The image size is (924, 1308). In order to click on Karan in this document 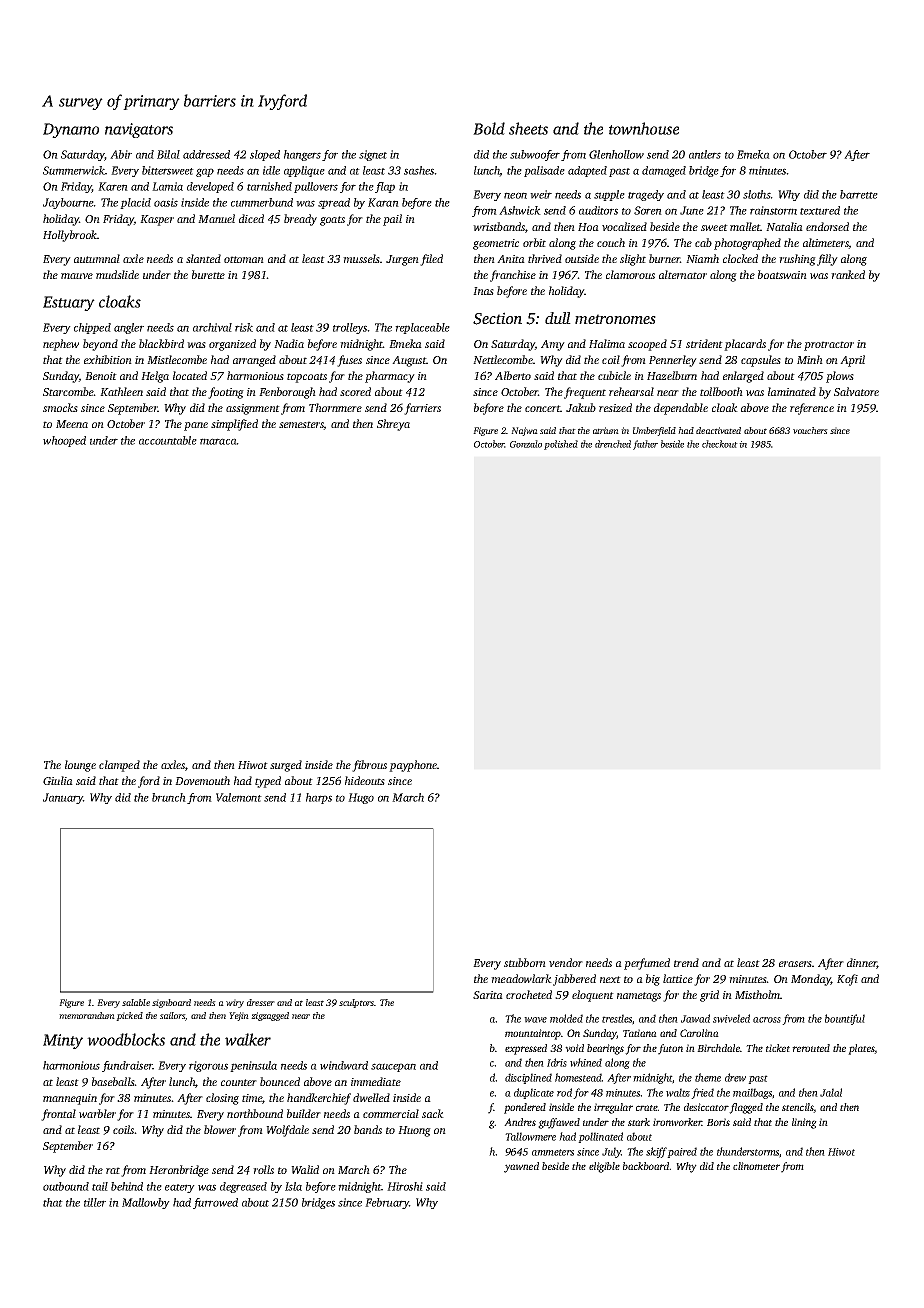, I will do `click(383, 202)`.
